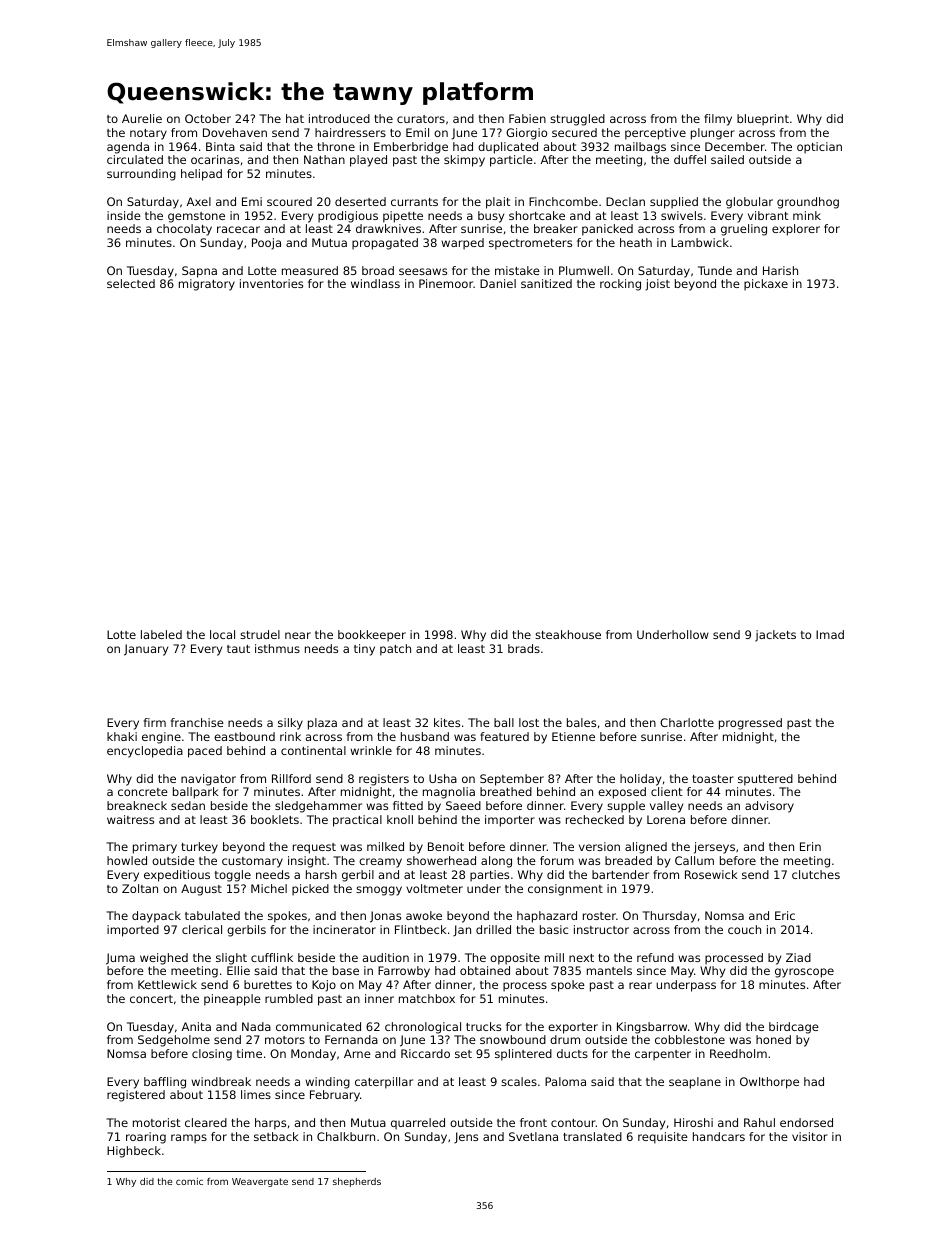  Describe the element at coordinates (577, 120) in the document. I see `struggled` at that location.
